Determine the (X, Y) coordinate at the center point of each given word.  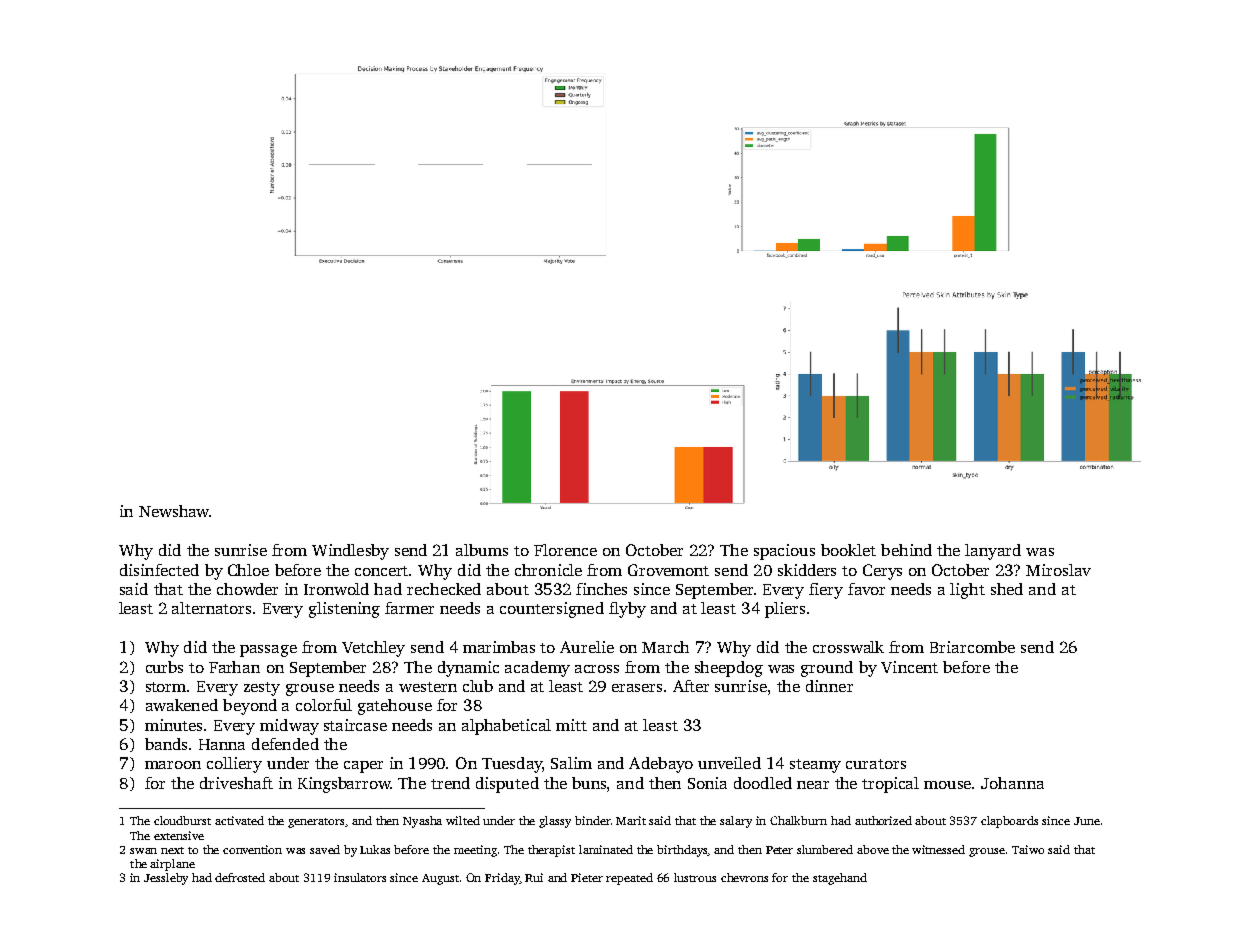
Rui (534, 877)
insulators (360, 877)
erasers (637, 688)
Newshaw (174, 511)
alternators (211, 608)
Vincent (909, 667)
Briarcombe (972, 647)
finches (601, 589)
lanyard (993, 552)
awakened (182, 705)
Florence (565, 550)
